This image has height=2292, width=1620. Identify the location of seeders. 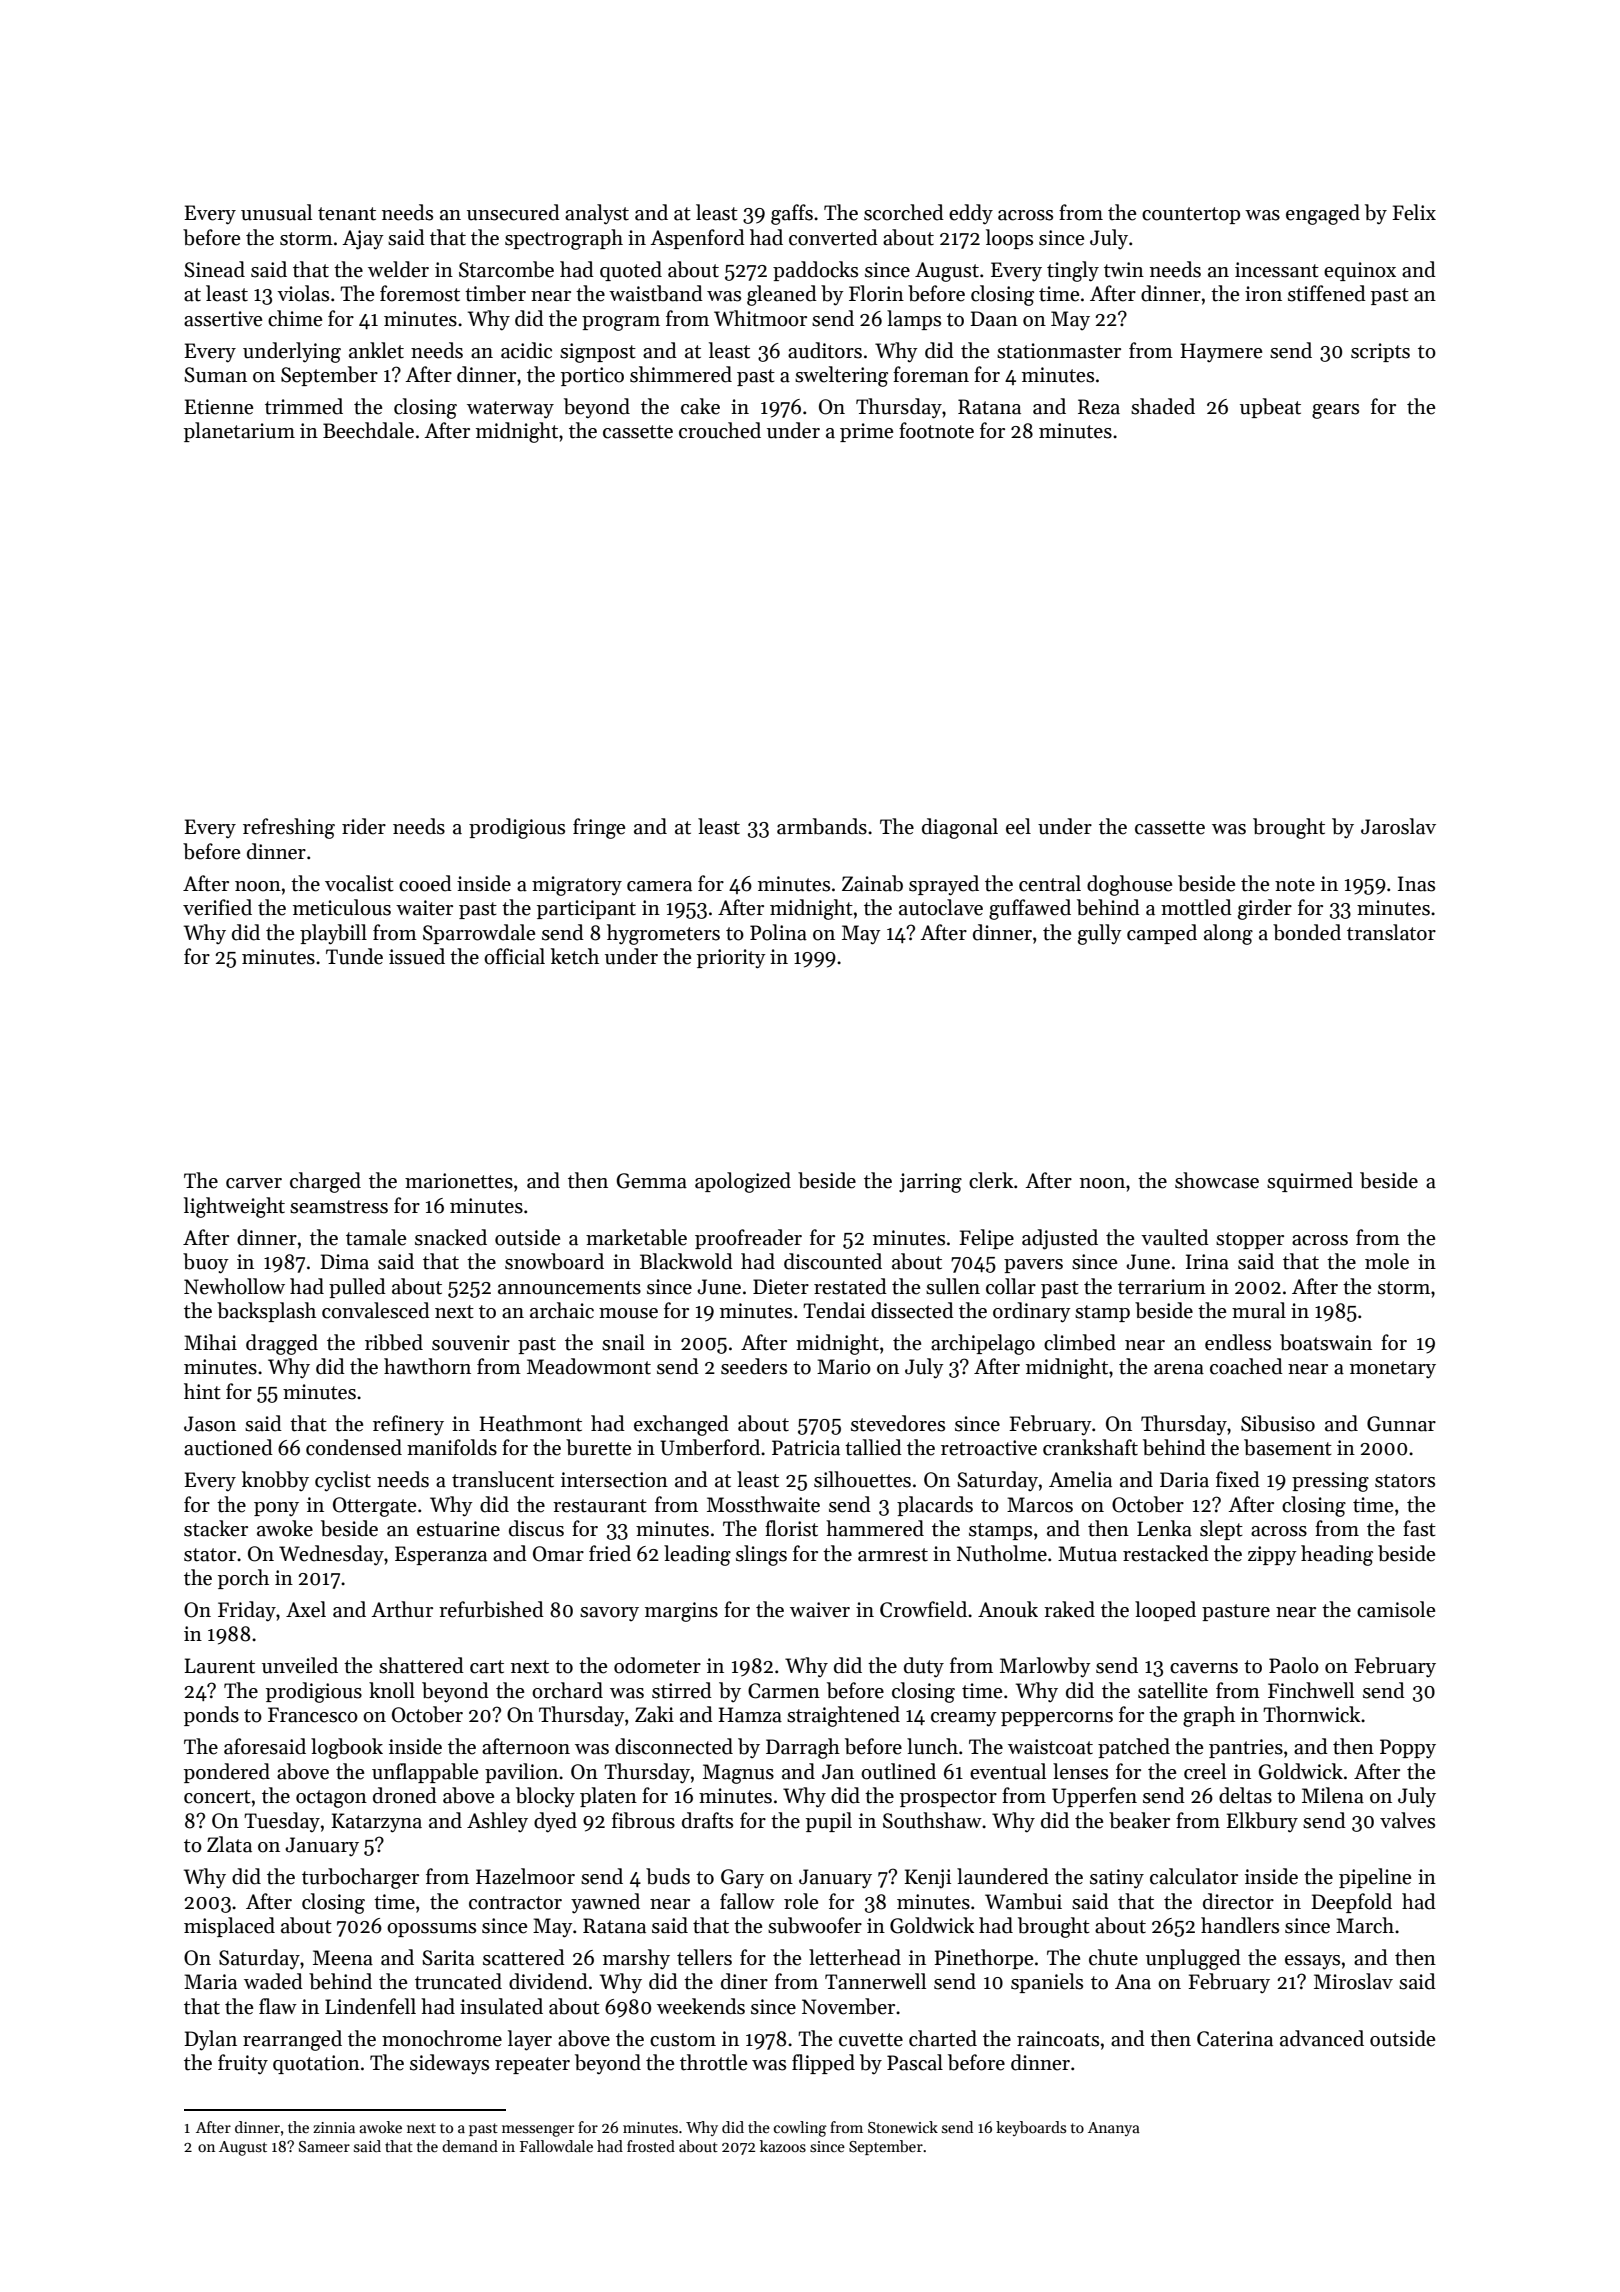
(754, 1366).
